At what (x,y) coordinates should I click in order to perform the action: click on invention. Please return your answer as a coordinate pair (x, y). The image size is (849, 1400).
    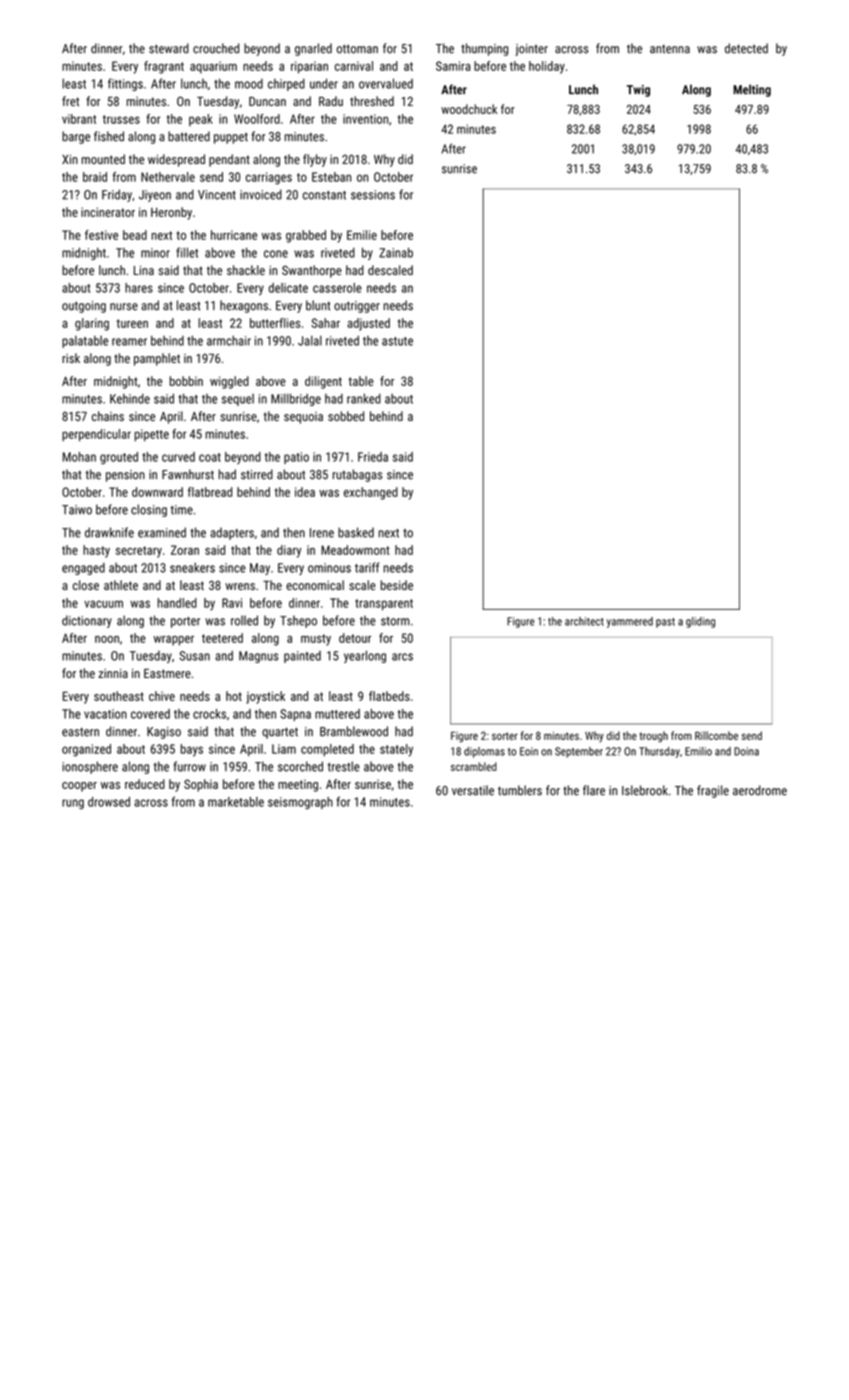
    Looking at the image, I should click on (365, 119).
